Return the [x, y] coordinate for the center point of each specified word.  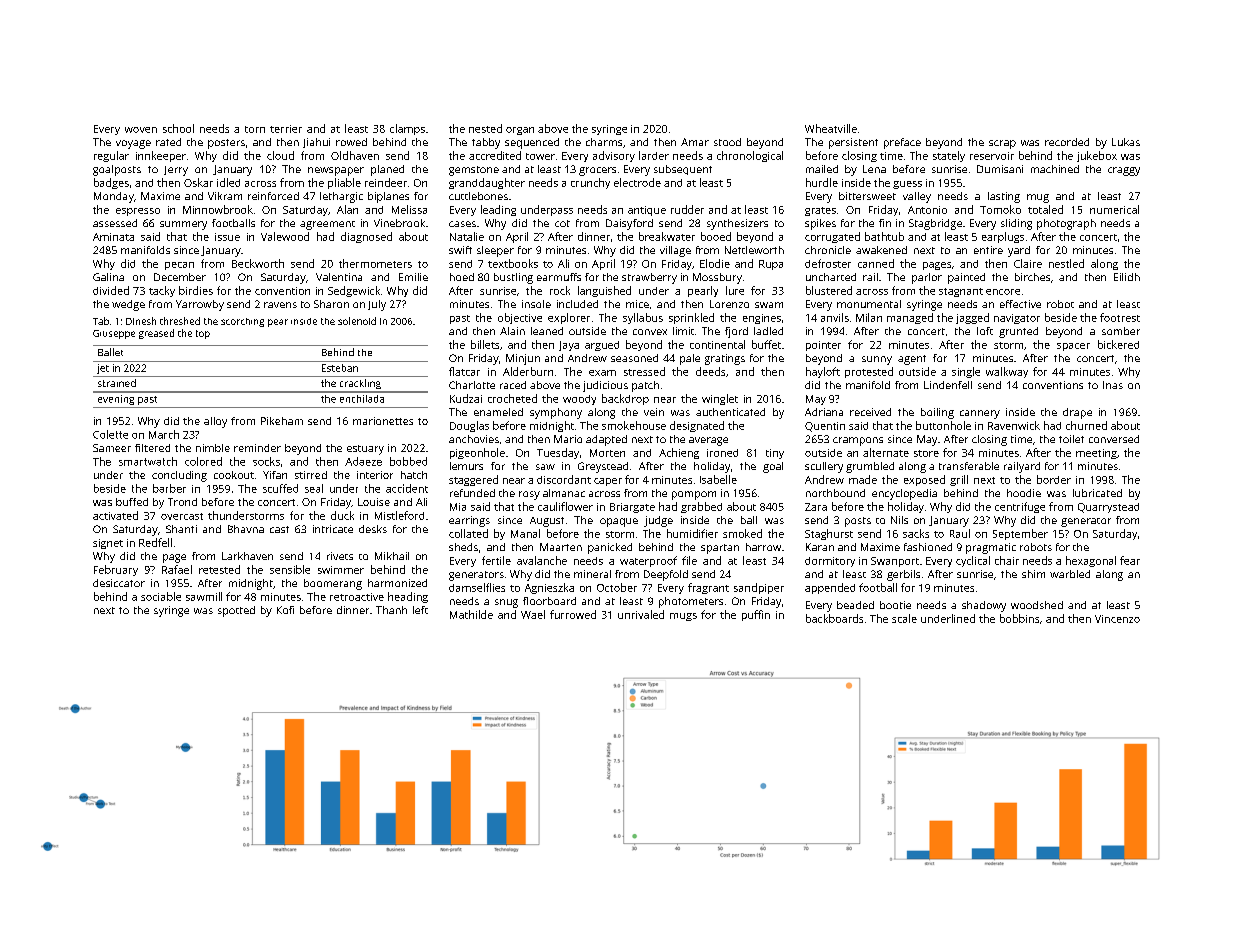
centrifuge [1020, 507]
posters [226, 144]
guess [907, 185]
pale [690, 359]
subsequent [683, 170]
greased [156, 334]
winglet [720, 399]
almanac [564, 493]
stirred [311, 475]
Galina [108, 277]
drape [1077, 413]
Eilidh [1127, 277]
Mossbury [717, 278]
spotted [236, 611]
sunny [877, 360]
